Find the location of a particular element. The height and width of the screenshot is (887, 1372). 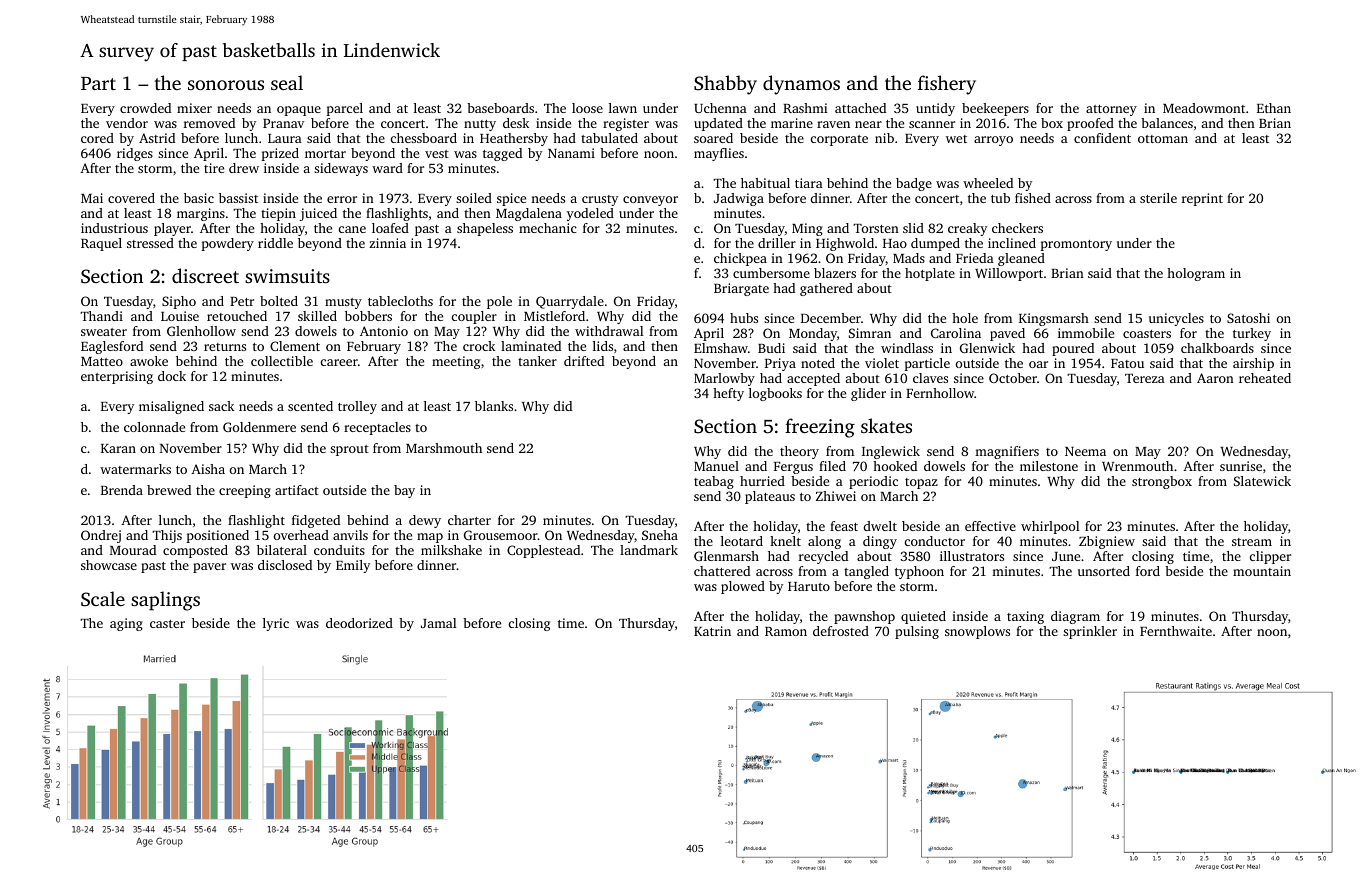

Brenda is located at coordinates (122, 490).
